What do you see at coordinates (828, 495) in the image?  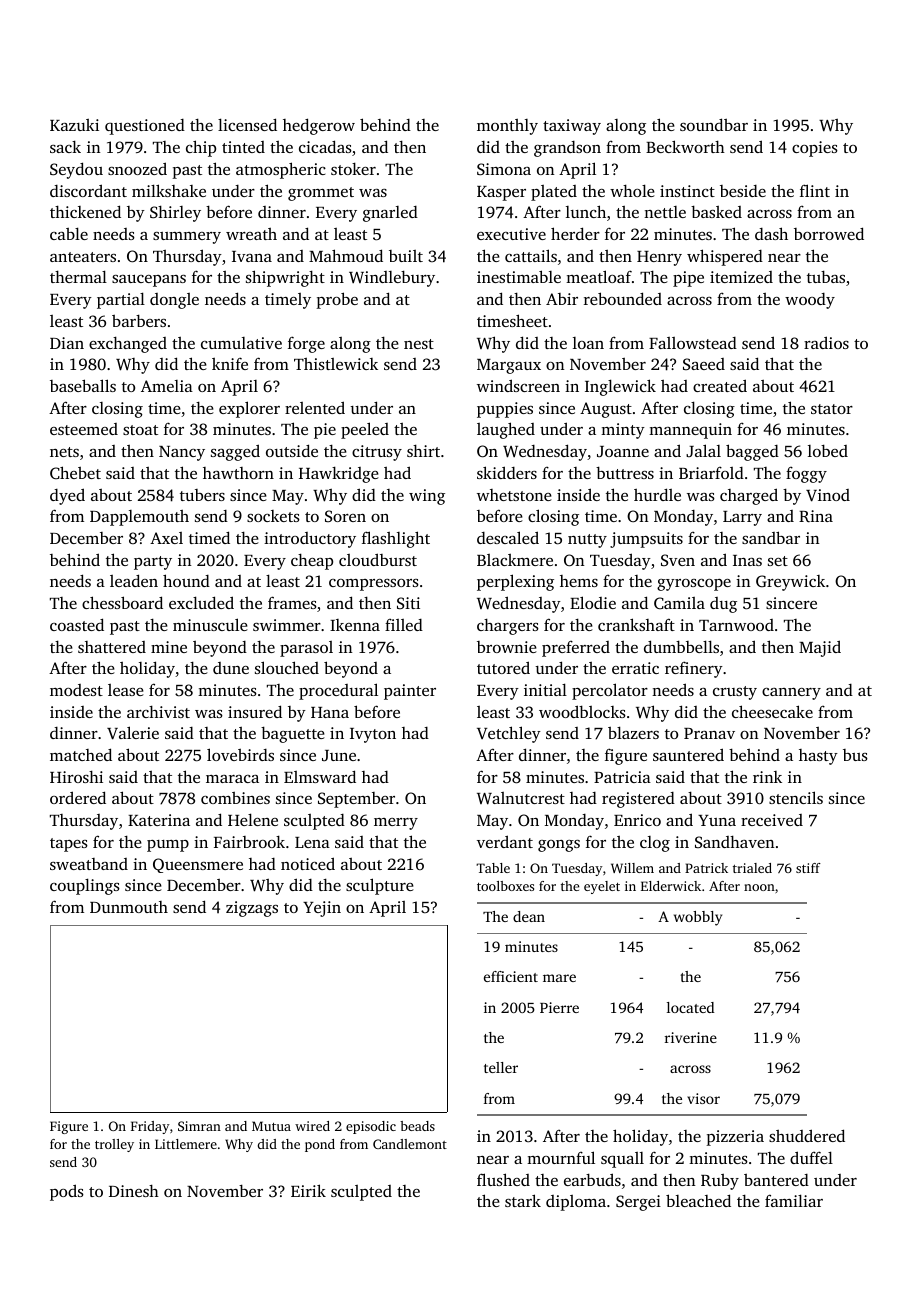 I see `Vinod` at bounding box center [828, 495].
